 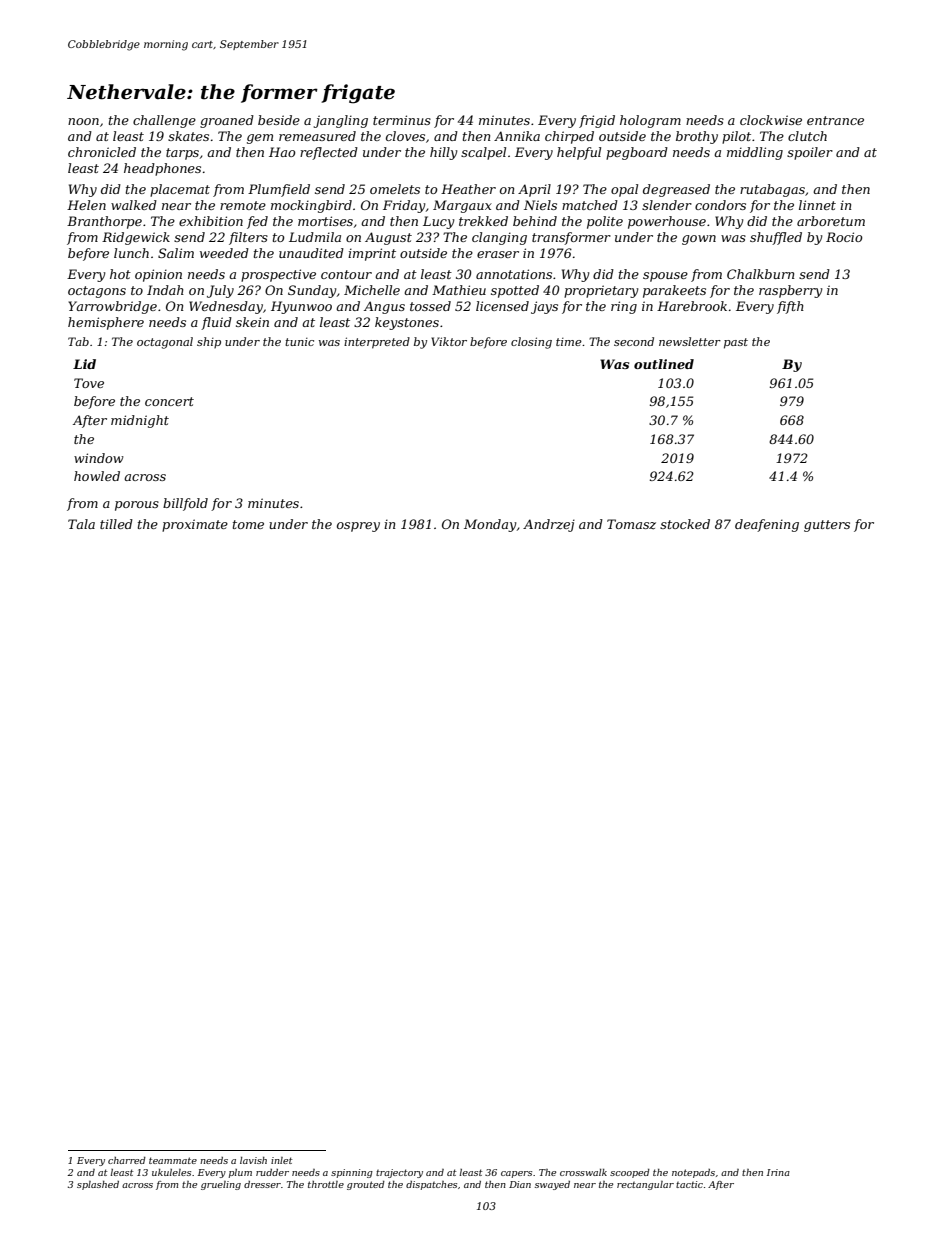 What do you see at coordinates (767, 525) in the screenshot?
I see `deafening` at bounding box center [767, 525].
